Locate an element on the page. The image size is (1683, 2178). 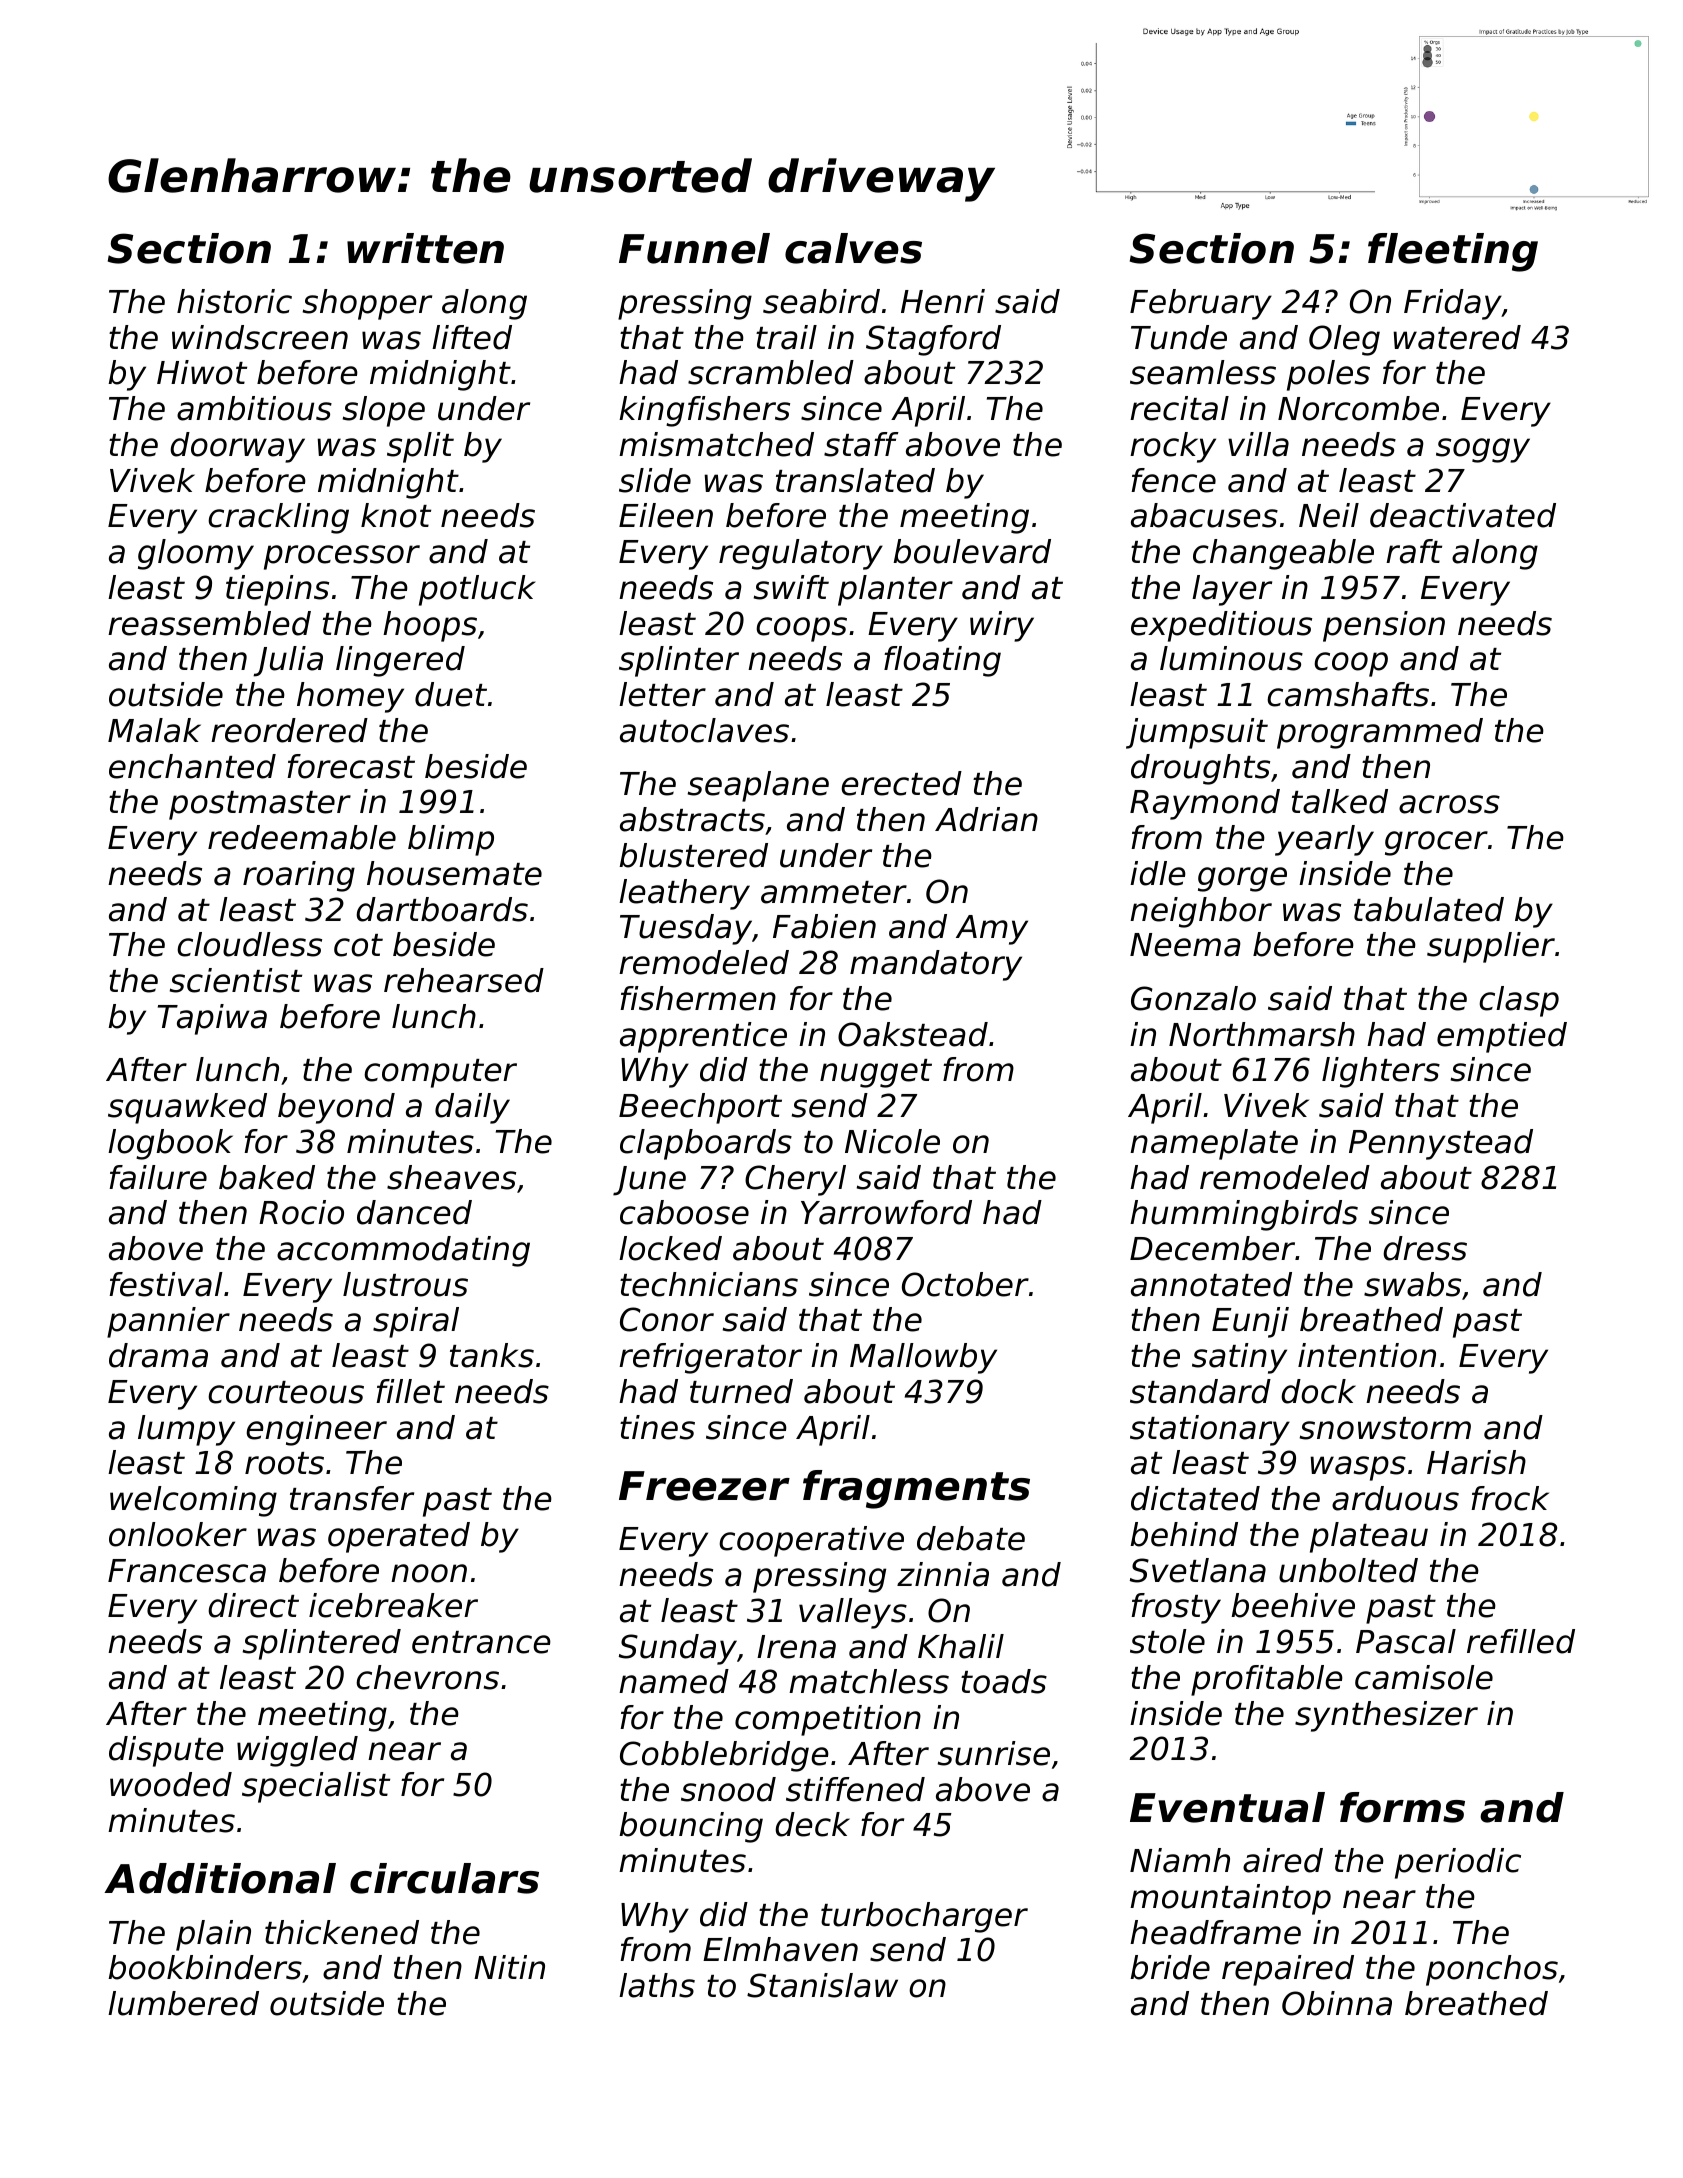
apprentice is located at coordinates (703, 1037).
